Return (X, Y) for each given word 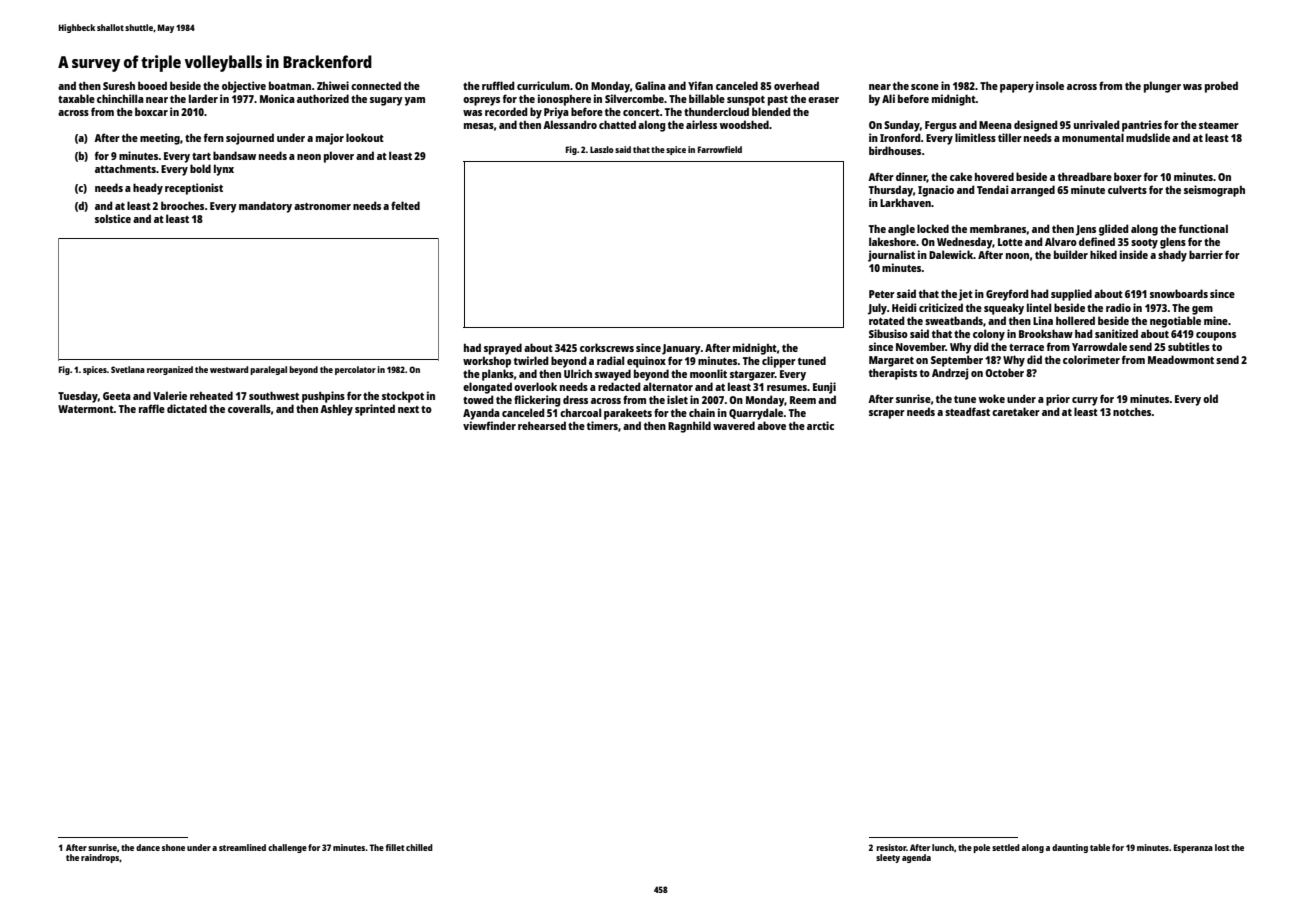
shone (173, 847)
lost (1222, 847)
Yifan (700, 85)
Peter (882, 294)
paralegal (268, 370)
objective (244, 87)
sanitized (1116, 333)
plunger (1162, 87)
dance (148, 847)
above (771, 425)
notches (1132, 412)
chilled (419, 847)
